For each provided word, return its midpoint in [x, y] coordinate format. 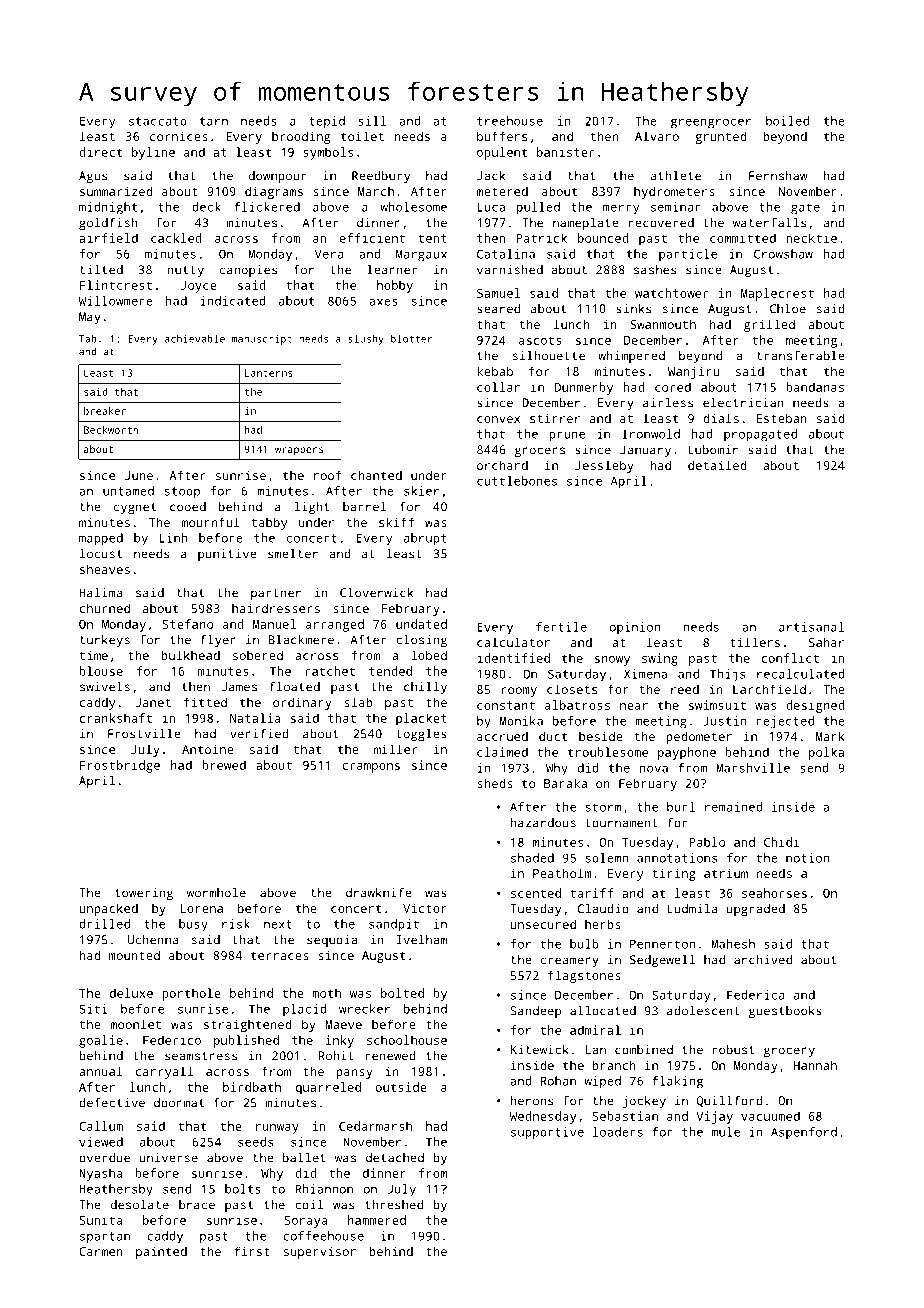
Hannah [815, 1065]
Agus [93, 177]
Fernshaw [778, 176]
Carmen [101, 1251]
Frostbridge [120, 766]
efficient [372, 238]
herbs [603, 924]
